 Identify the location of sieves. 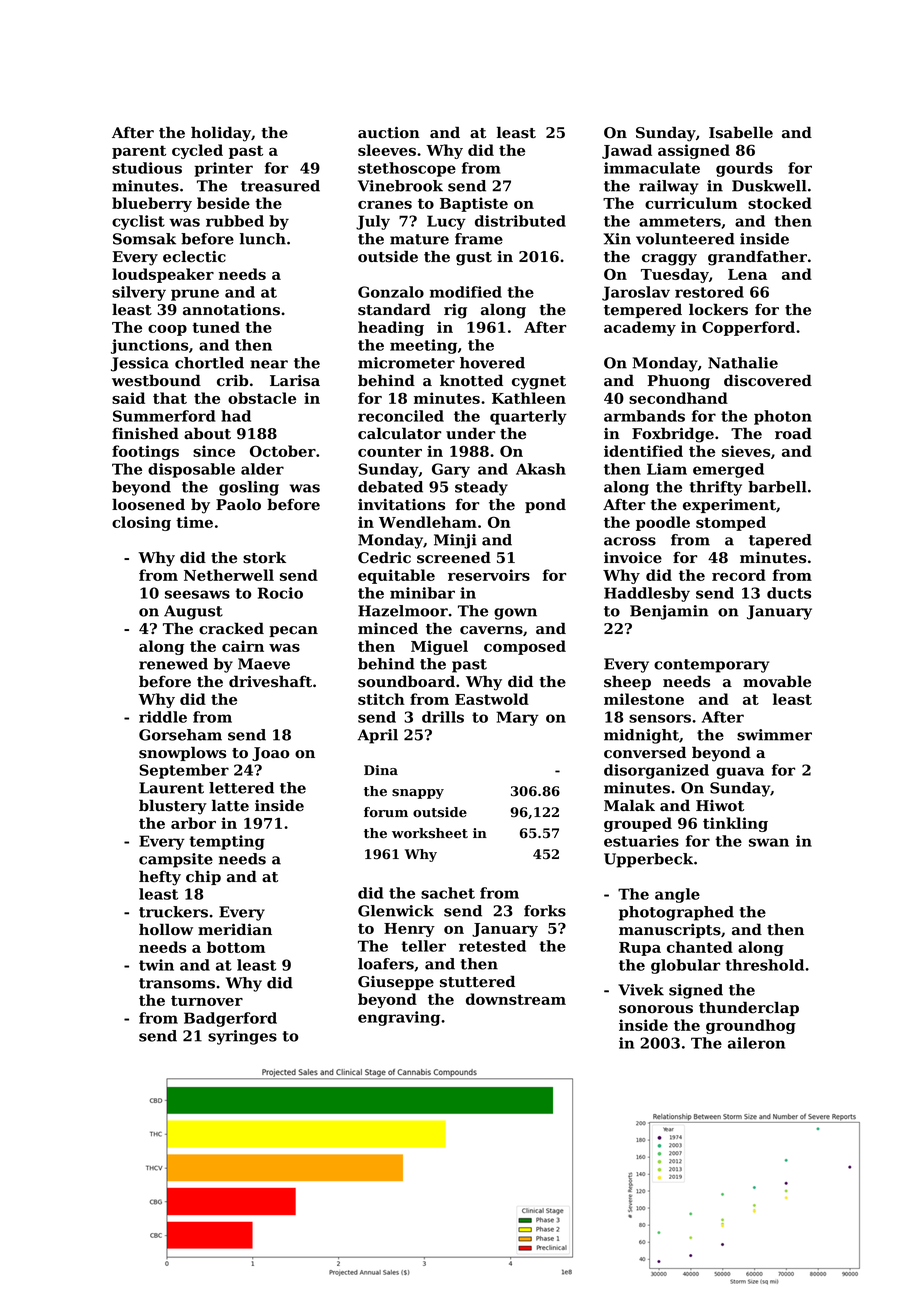
(746, 451).
